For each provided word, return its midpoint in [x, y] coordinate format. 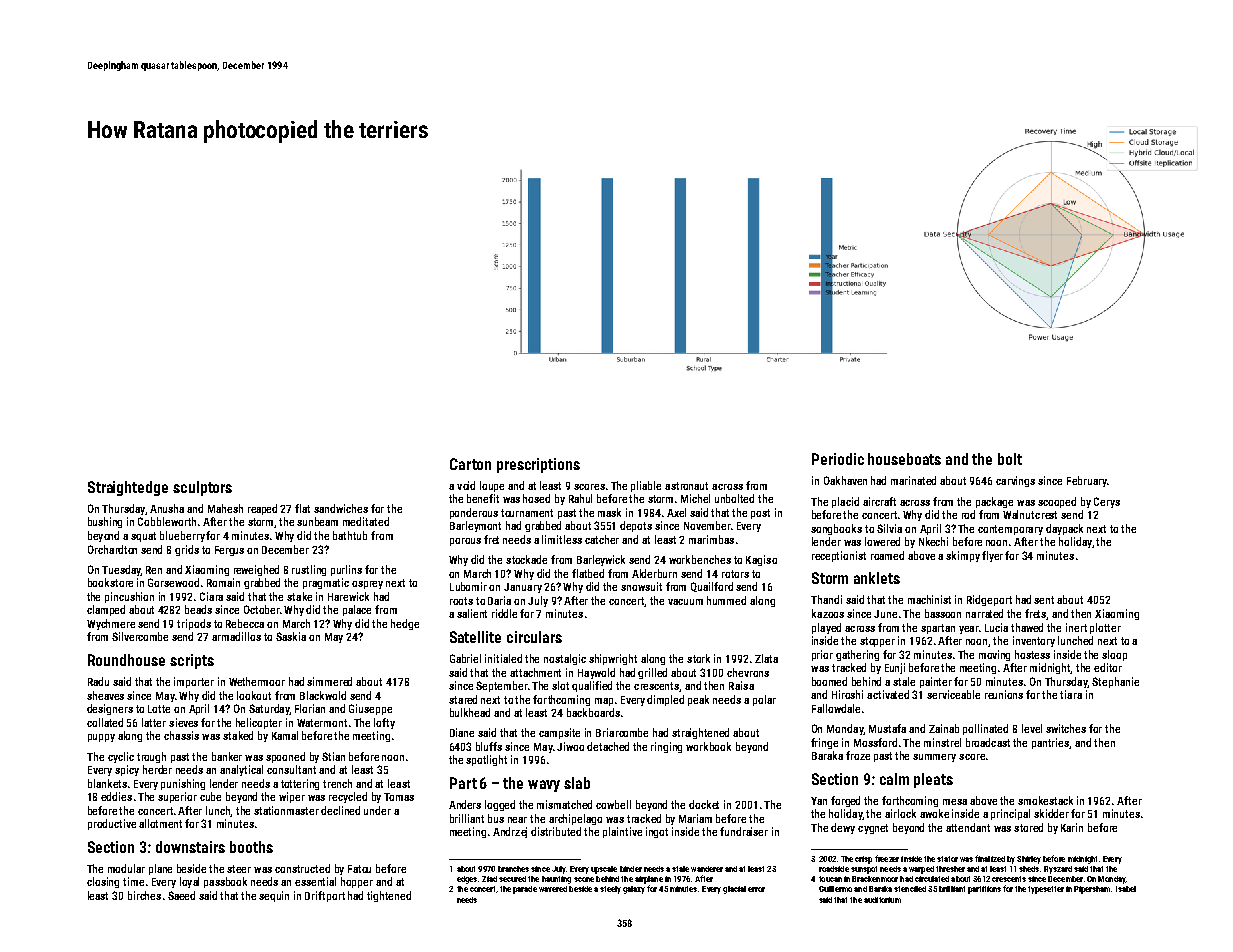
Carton [470, 464]
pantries [1051, 743]
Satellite [475, 637]
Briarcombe [622, 732]
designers [110, 709]
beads [198, 609]
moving [994, 655]
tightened [389, 896]
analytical [241, 770]
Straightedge [128, 488]
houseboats [904, 459]
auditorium [882, 900]
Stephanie [1115, 682]
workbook [708, 746]
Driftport [325, 896]
